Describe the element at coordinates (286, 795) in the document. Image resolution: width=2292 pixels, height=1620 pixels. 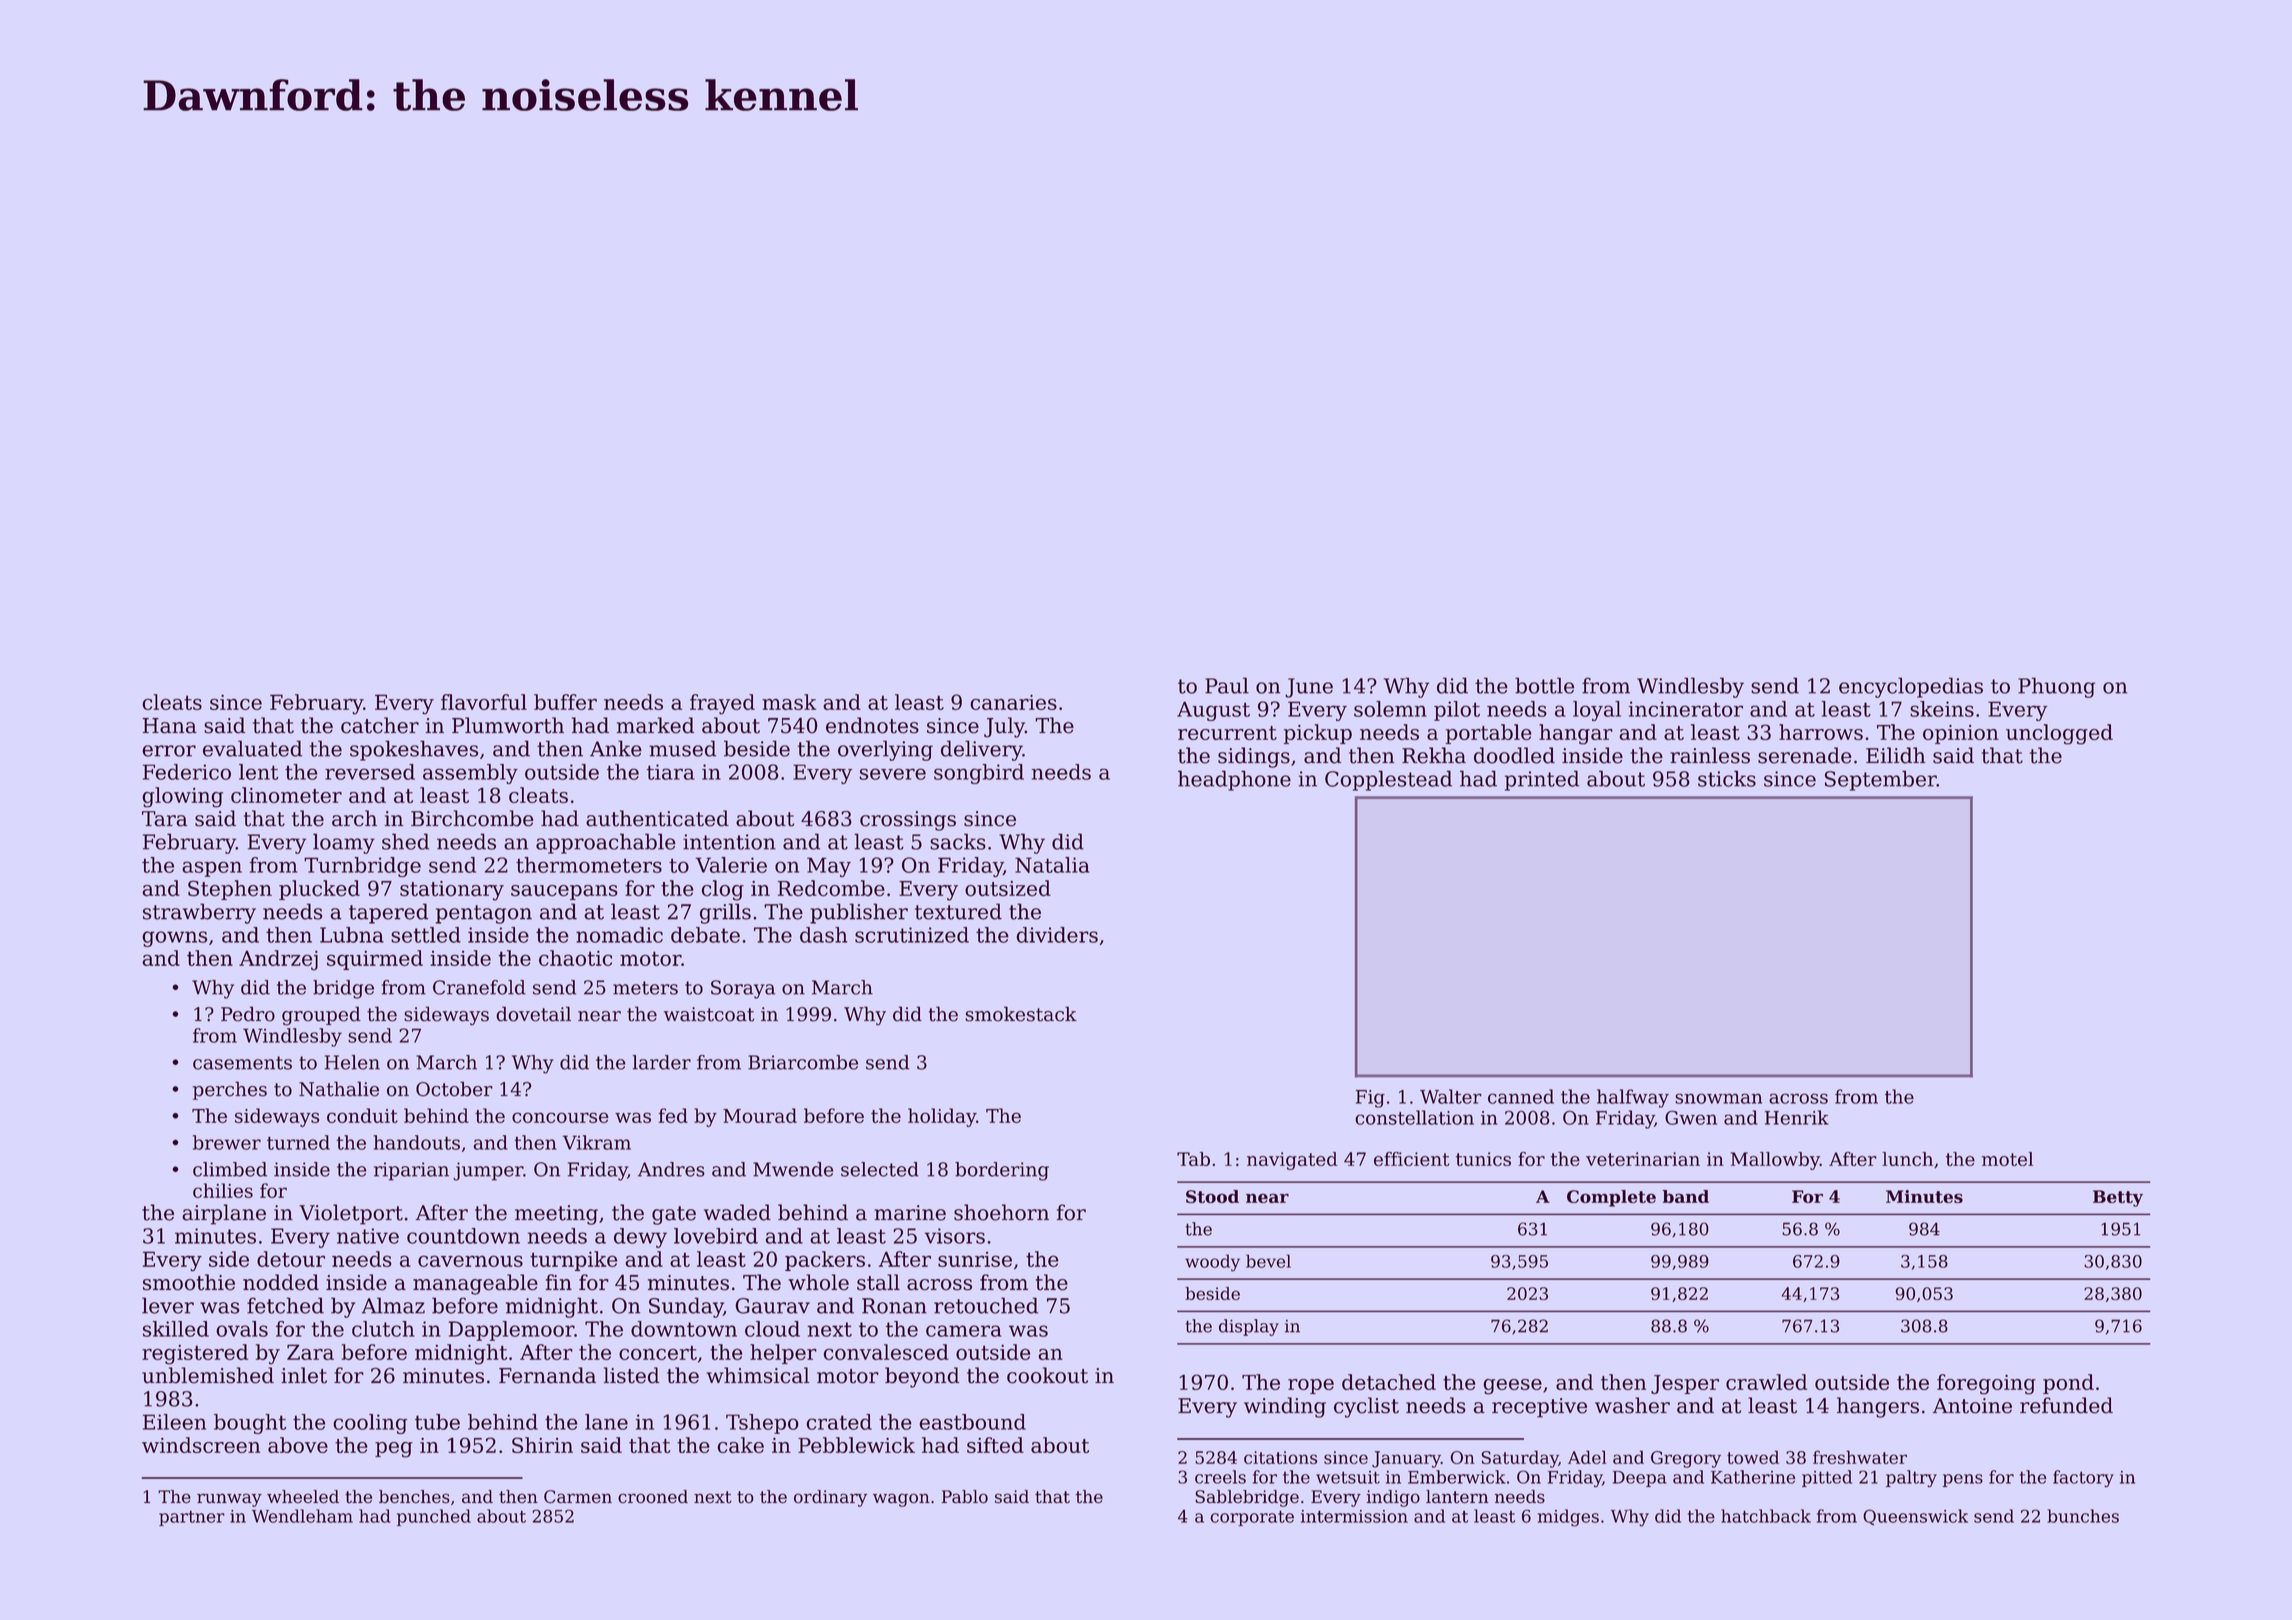
I see `clinometer` at that location.
